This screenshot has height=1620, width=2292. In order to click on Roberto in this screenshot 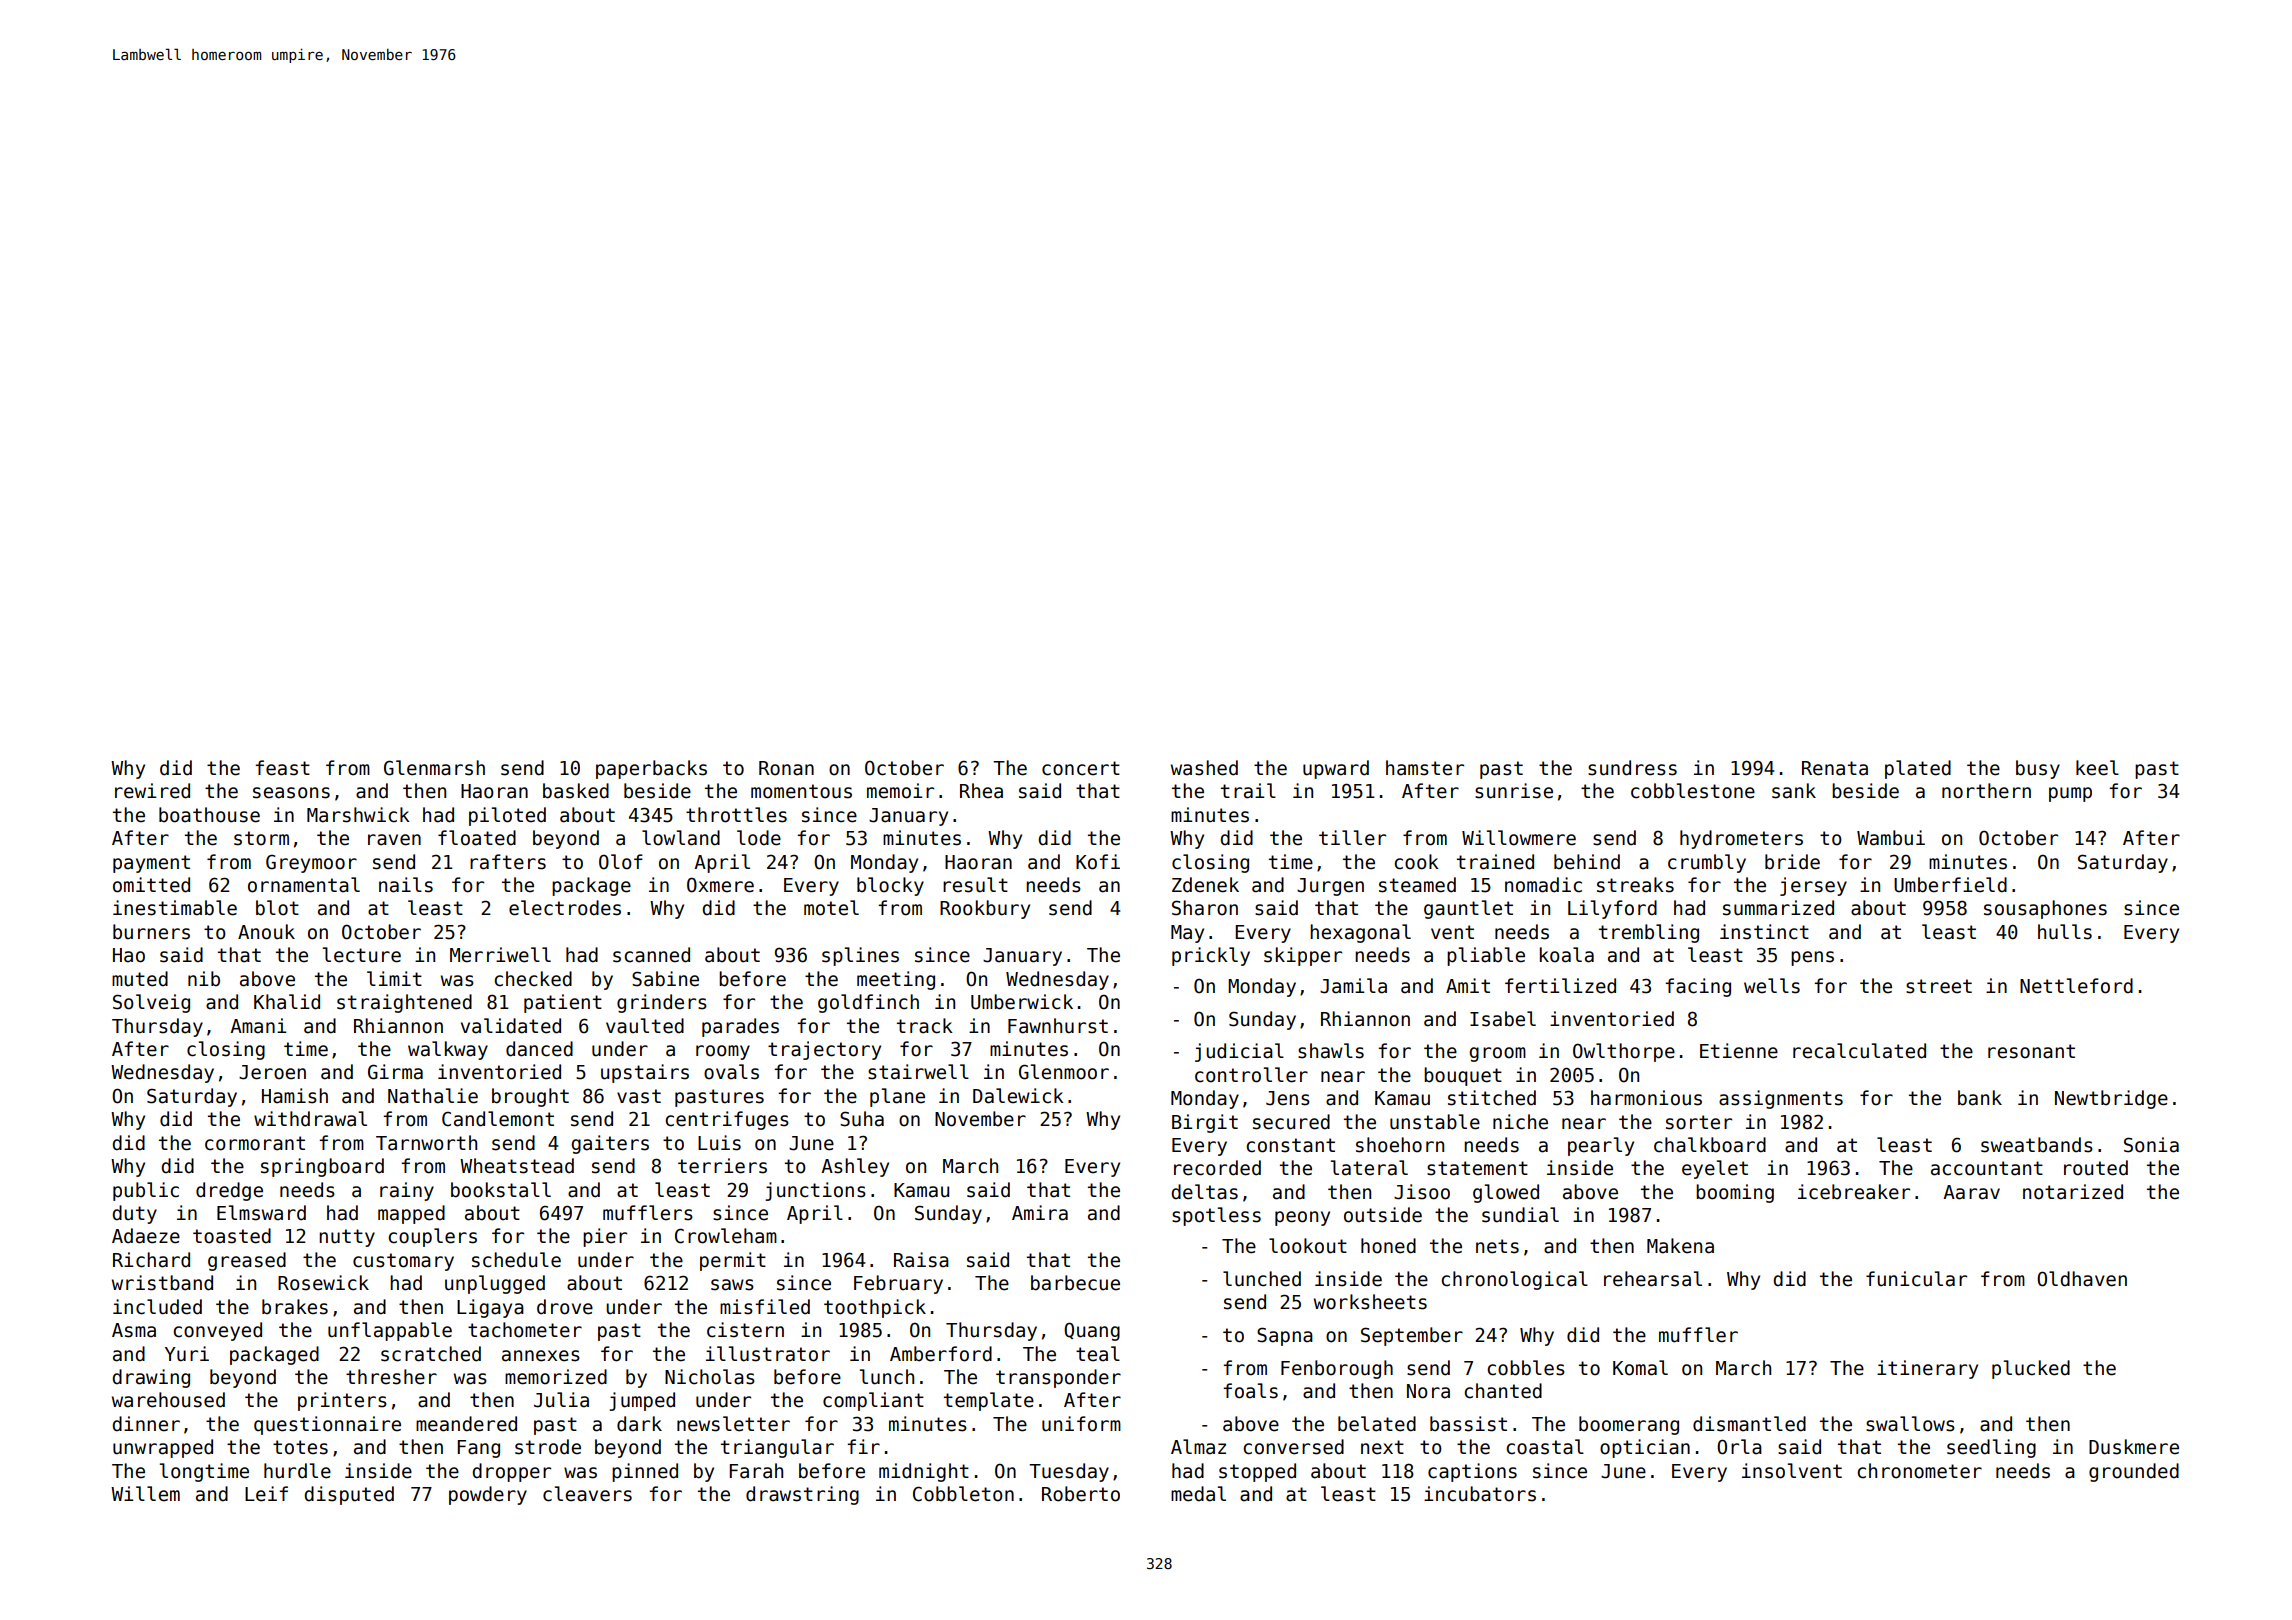, I will do `click(1081, 1494)`.
